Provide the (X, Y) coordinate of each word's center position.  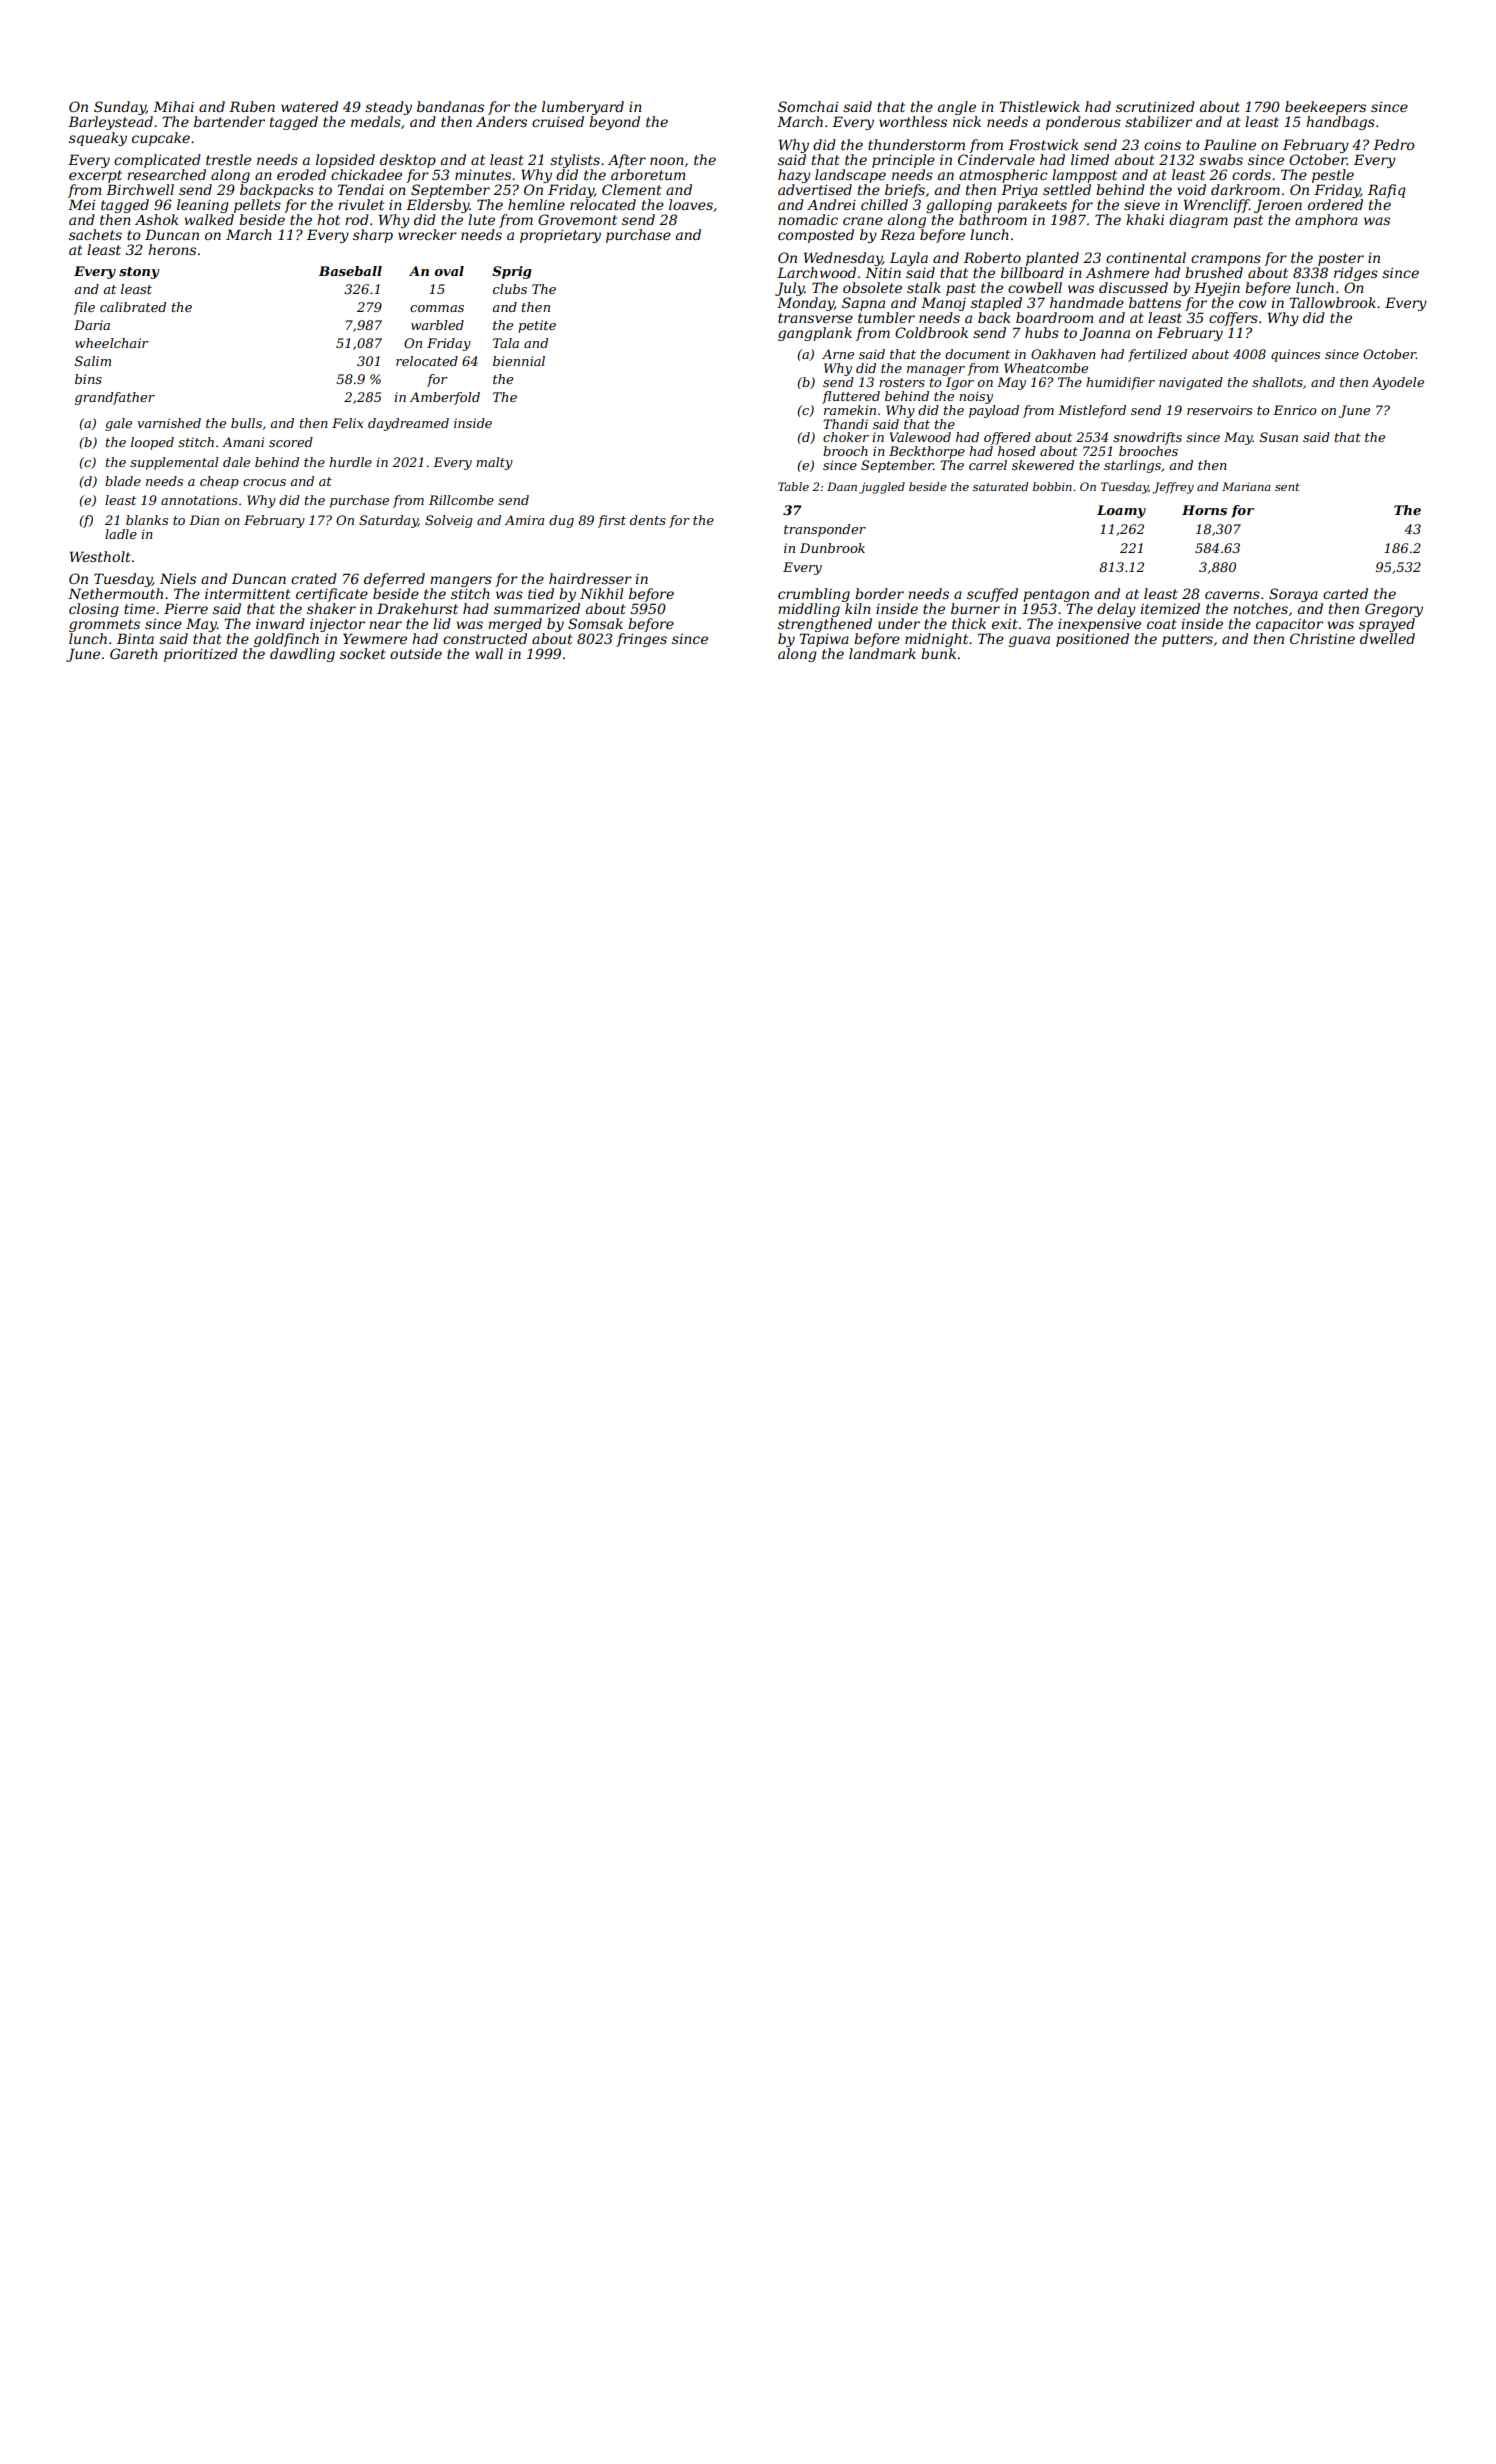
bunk (938, 653)
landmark (882, 653)
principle (903, 161)
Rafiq (1387, 191)
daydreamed (408, 424)
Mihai (173, 106)
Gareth (134, 653)
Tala (506, 343)
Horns (1204, 510)
